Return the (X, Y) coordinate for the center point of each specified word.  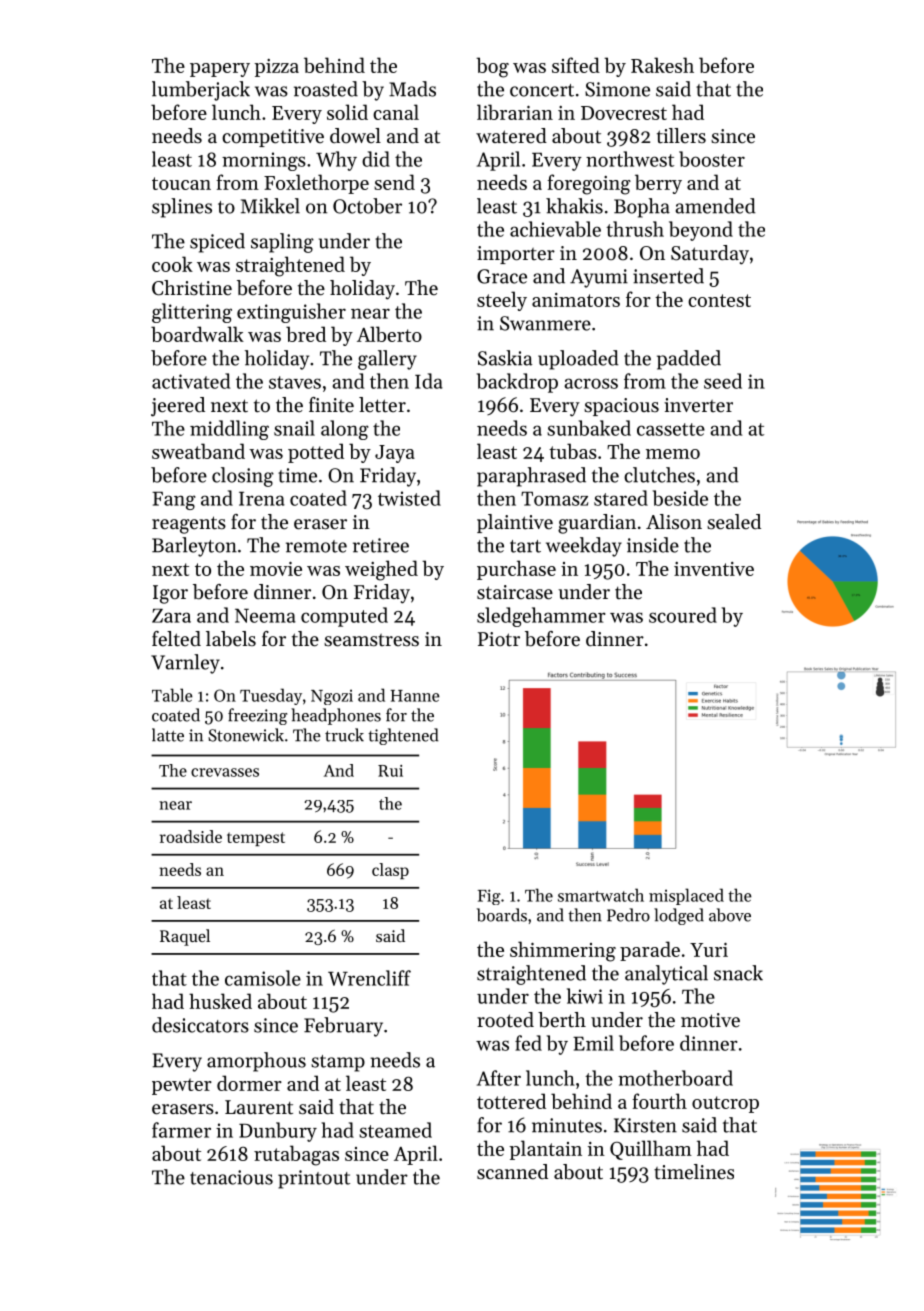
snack (738, 973)
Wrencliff (369, 978)
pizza (276, 68)
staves (295, 382)
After (499, 1078)
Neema (265, 616)
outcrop (725, 1104)
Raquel (185, 937)
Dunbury (278, 1132)
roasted (326, 89)
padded (689, 360)
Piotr (499, 639)
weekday (584, 547)
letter (382, 405)
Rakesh (662, 65)
